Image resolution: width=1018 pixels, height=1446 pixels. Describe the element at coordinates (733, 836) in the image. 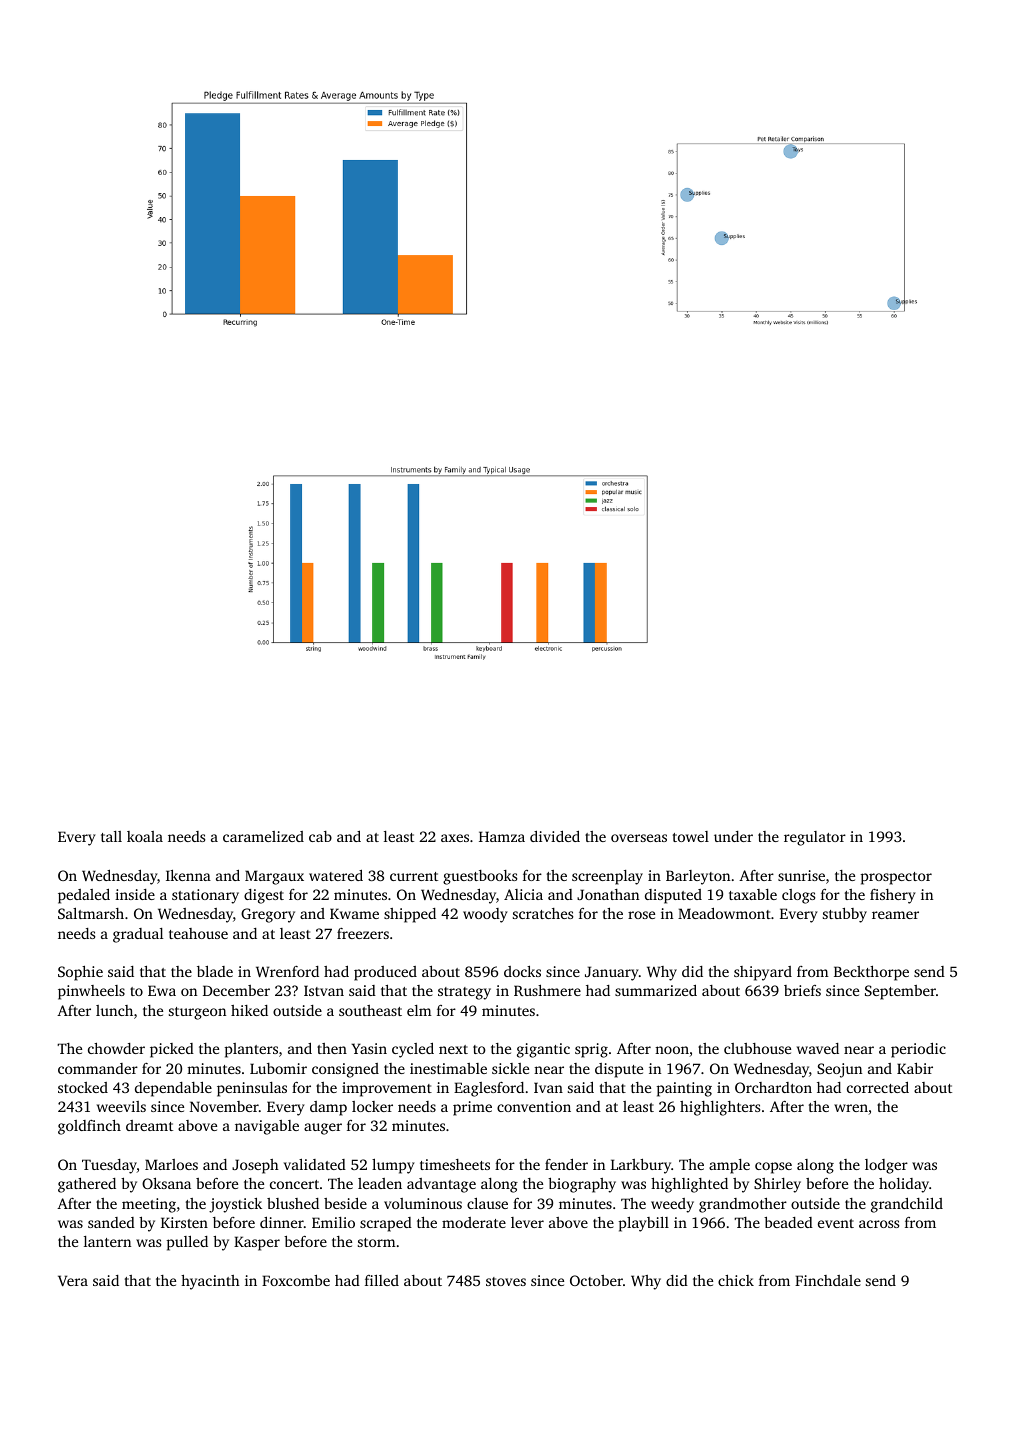

I see `under` at that location.
